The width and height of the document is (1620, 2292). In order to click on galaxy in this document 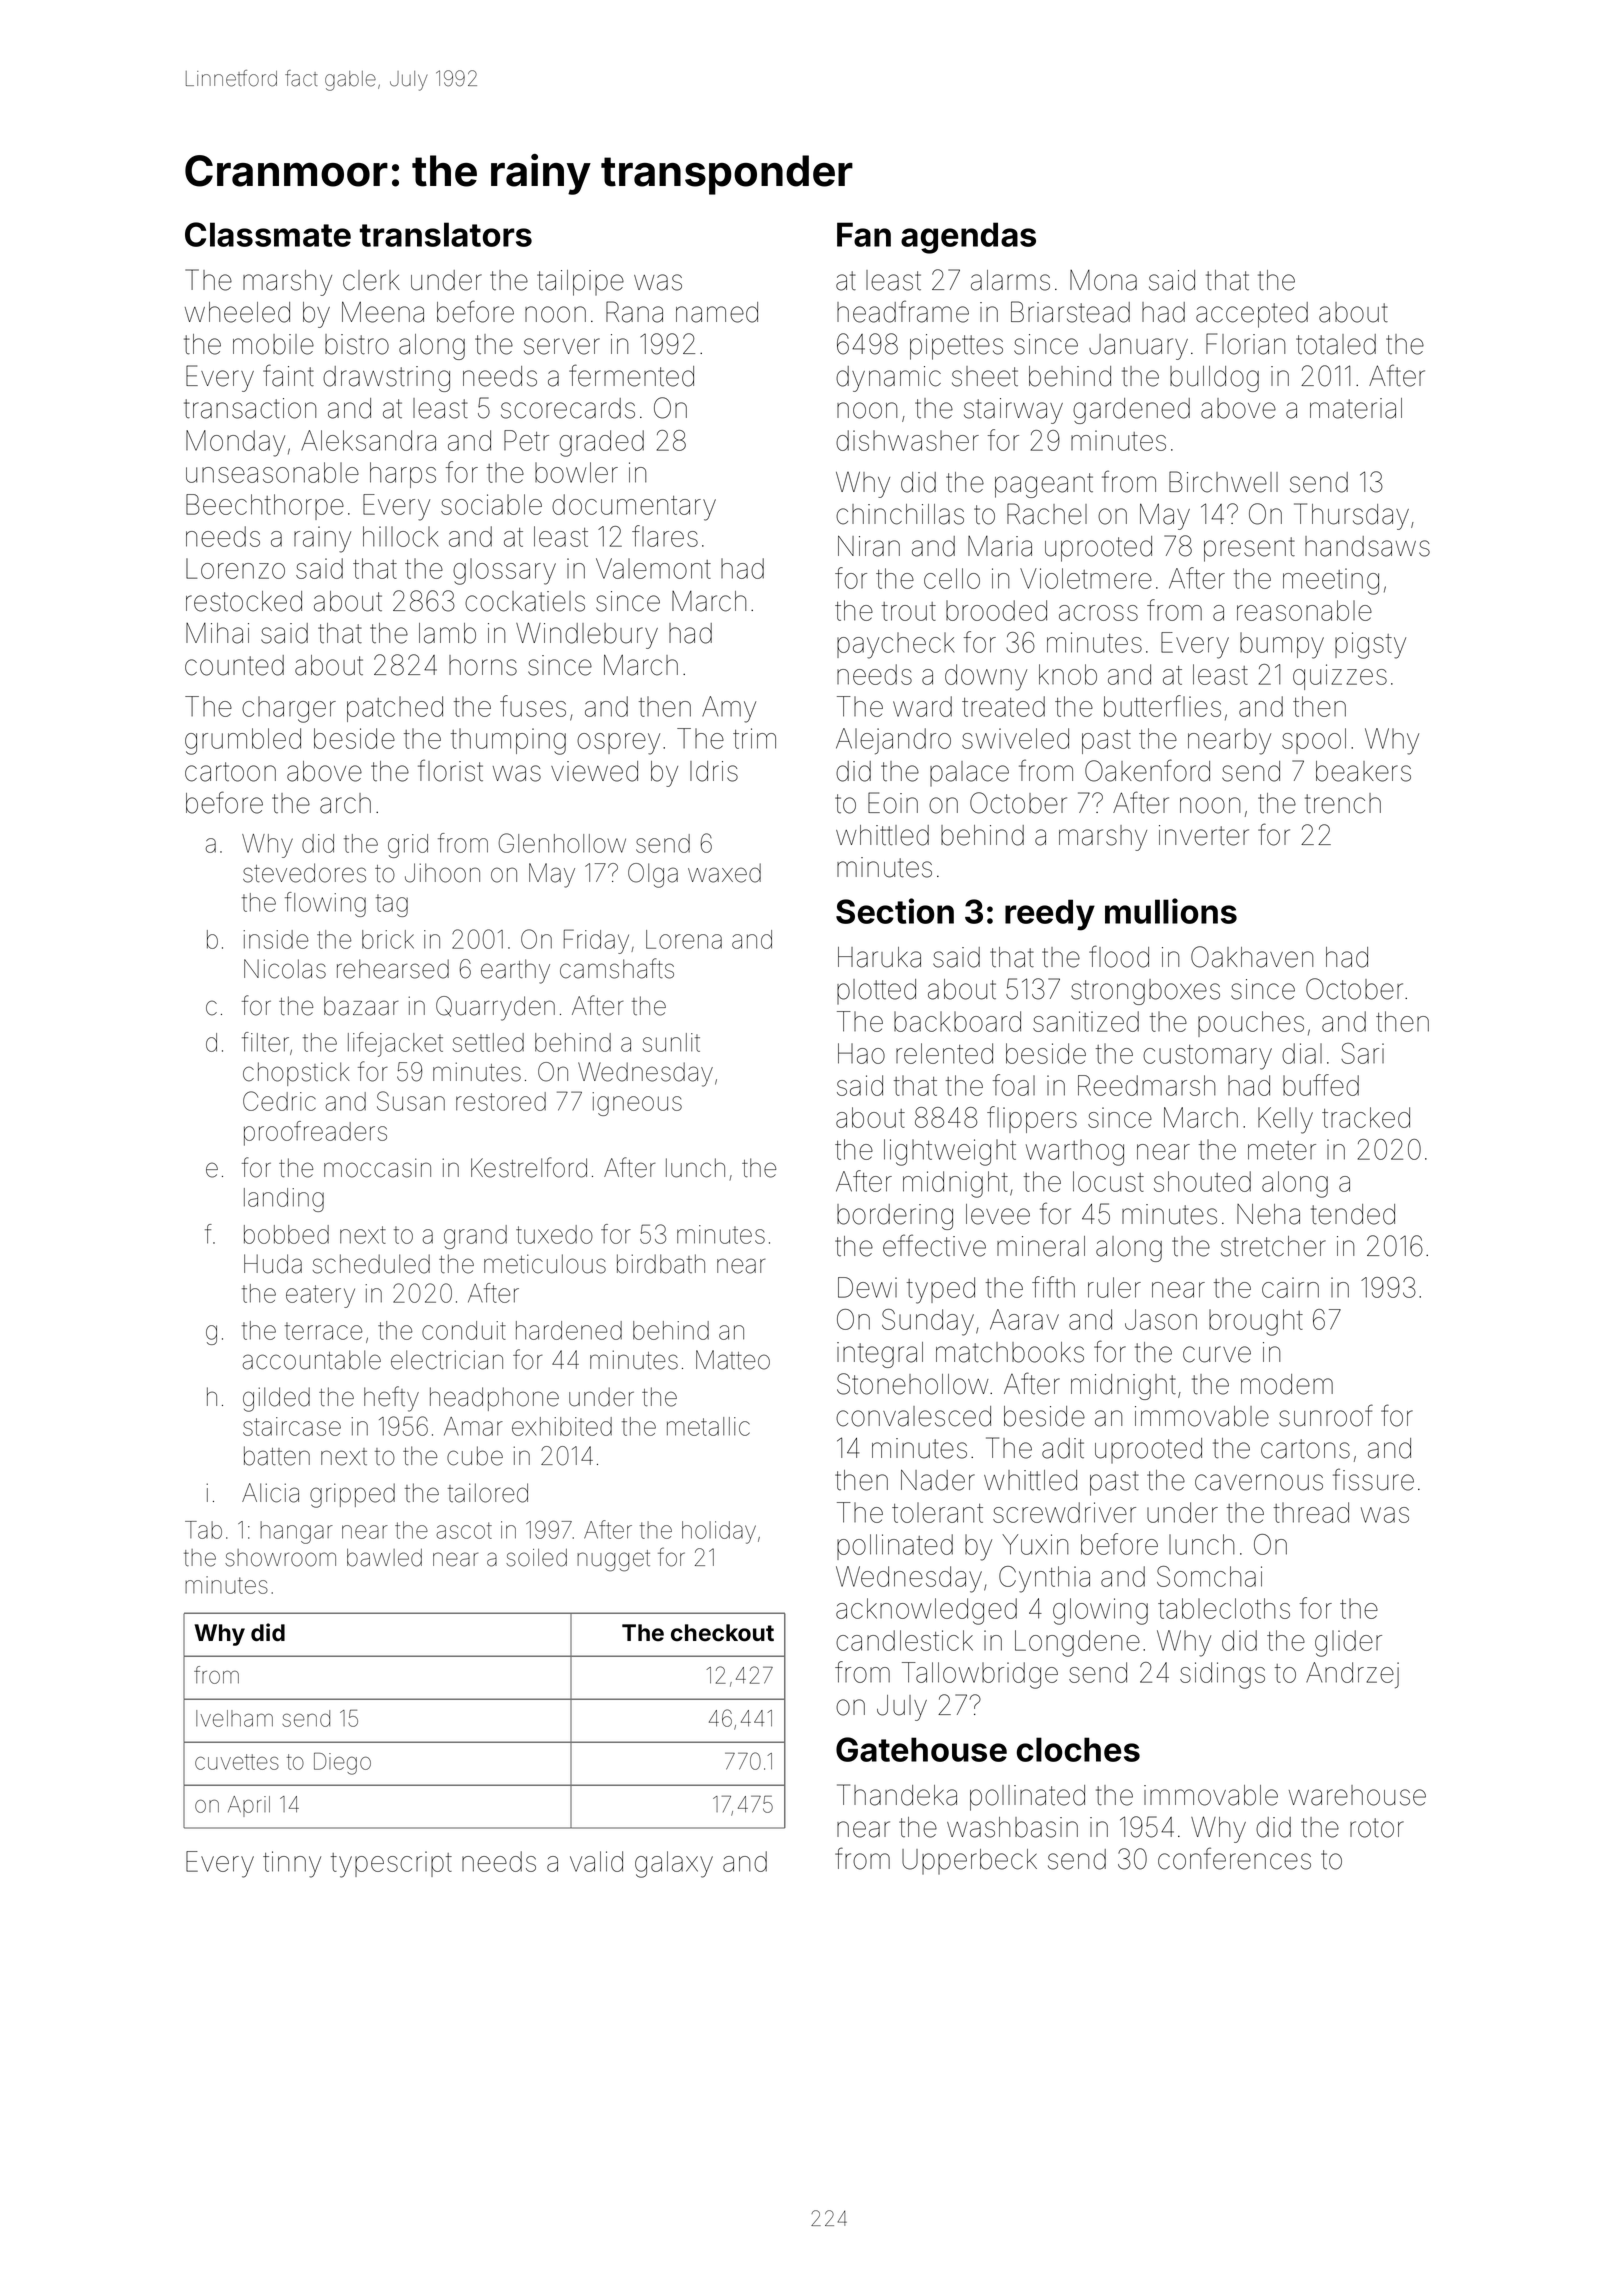, I will do `click(674, 1864)`.
